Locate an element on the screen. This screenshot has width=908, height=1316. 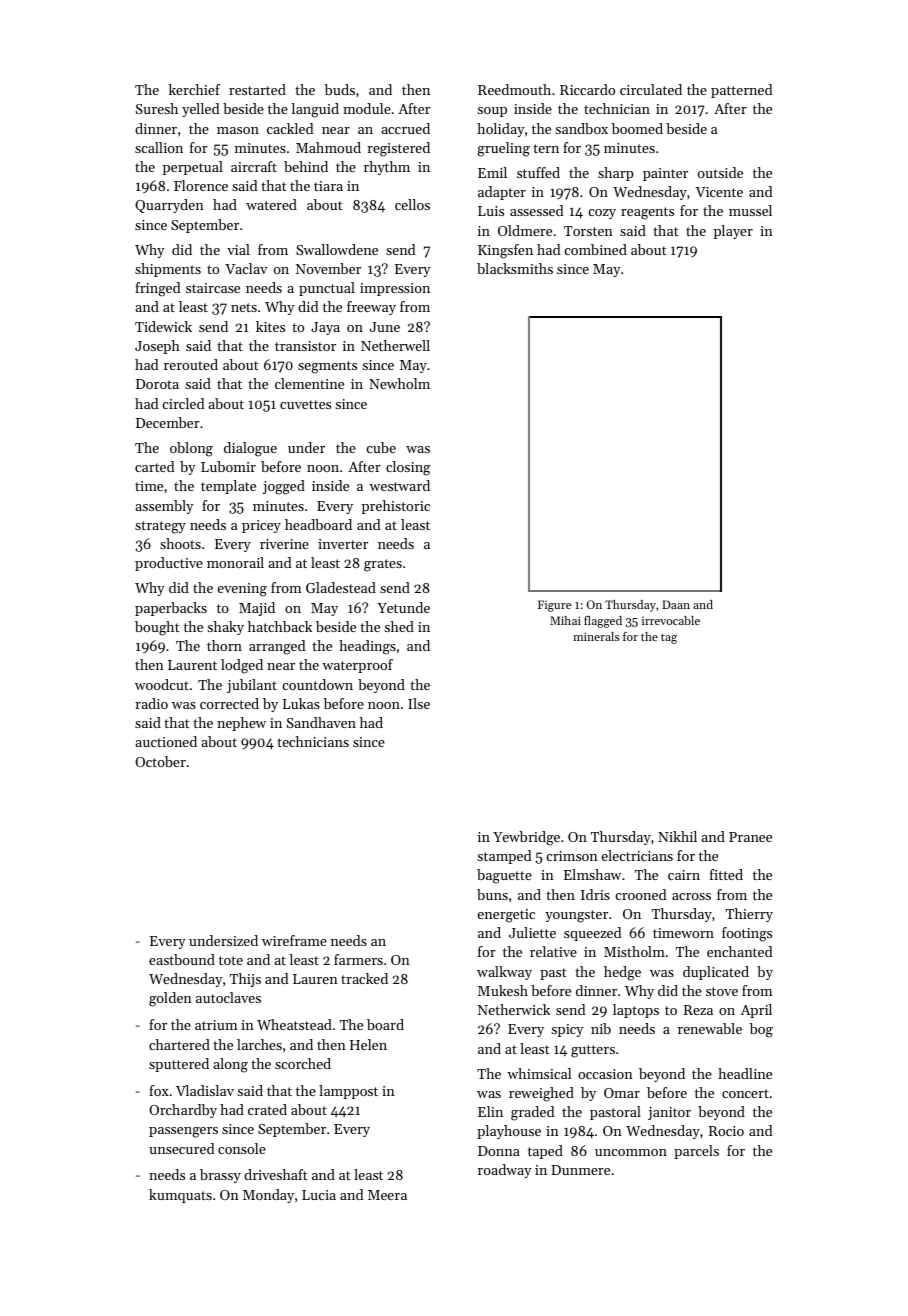
eastbound is located at coordinates (182, 959).
